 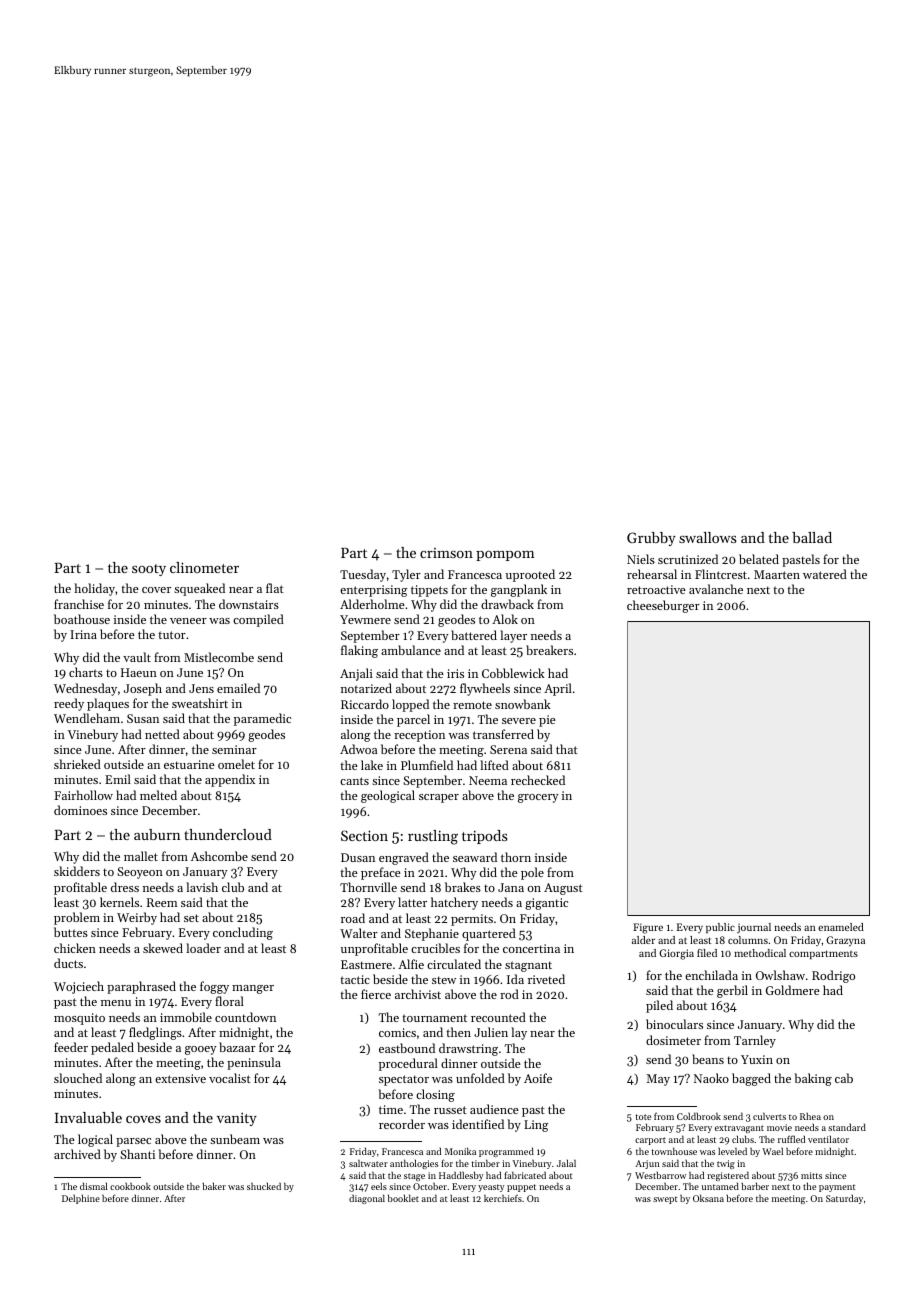 I want to click on pie, so click(x=547, y=721).
